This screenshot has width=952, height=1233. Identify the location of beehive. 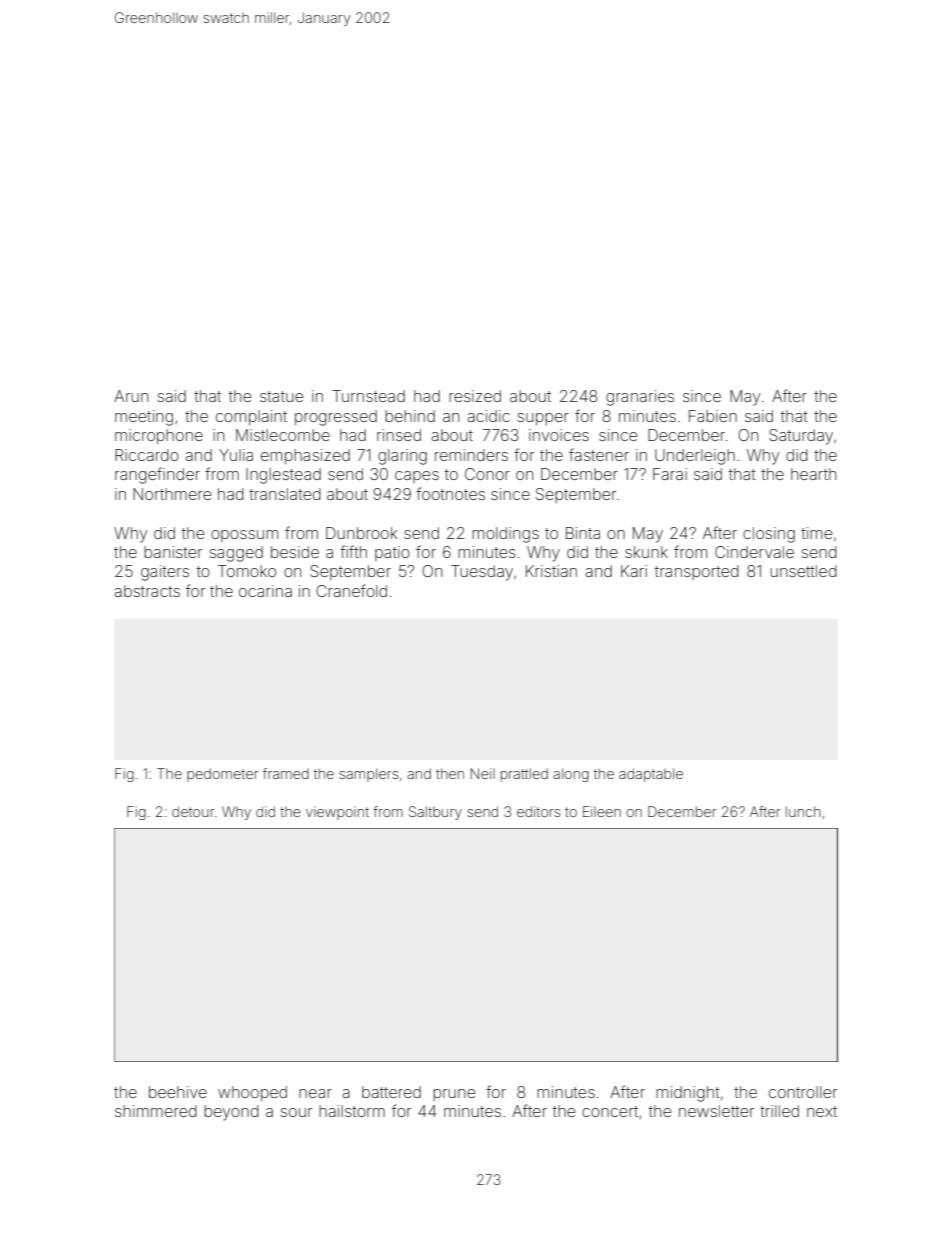
(178, 1092).
